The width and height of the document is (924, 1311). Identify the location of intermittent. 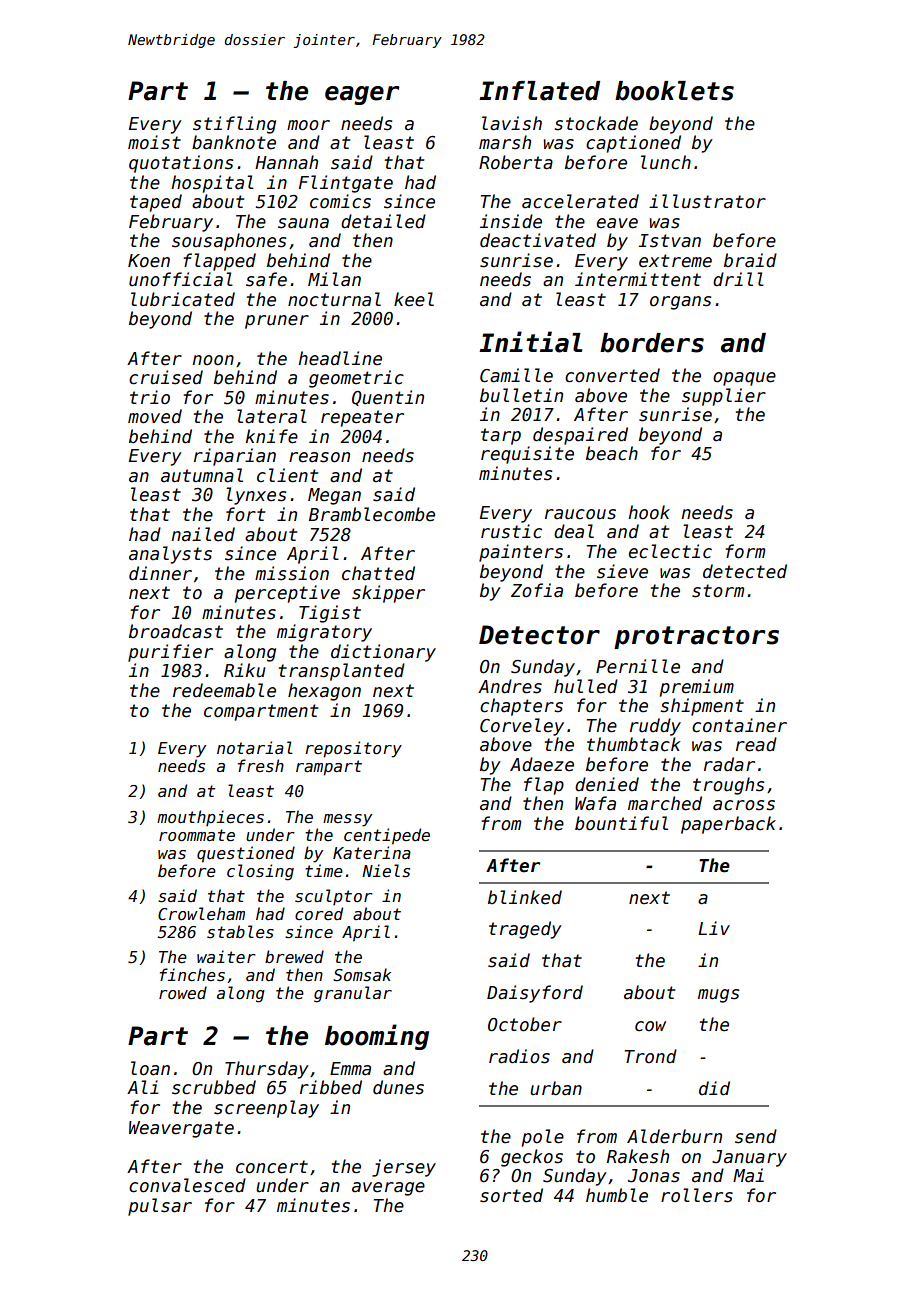
(638, 279).
